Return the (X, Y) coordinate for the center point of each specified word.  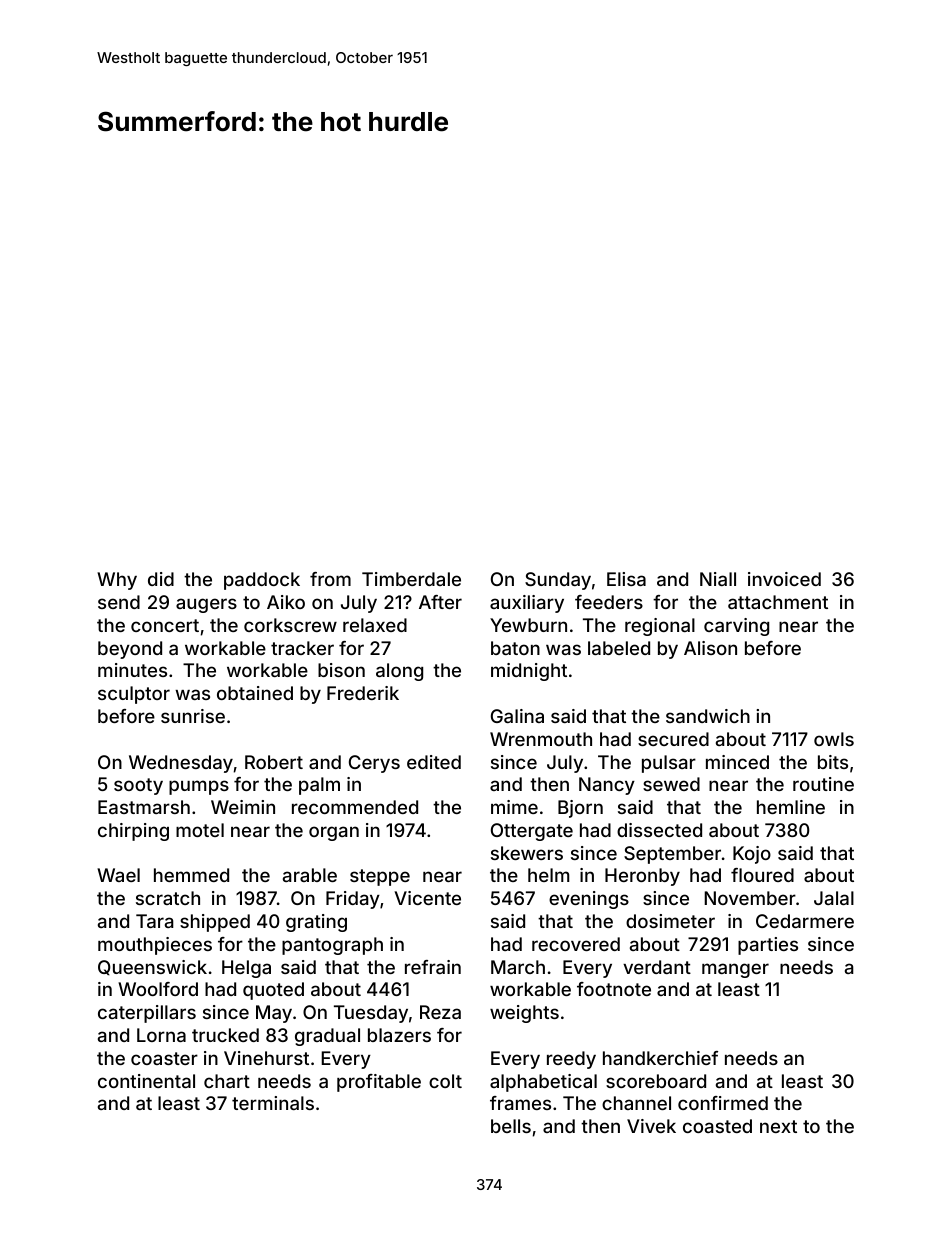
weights (524, 1014)
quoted (273, 991)
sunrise (193, 716)
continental (146, 1081)
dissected (659, 830)
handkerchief (660, 1058)
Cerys (374, 764)
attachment (778, 602)
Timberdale (411, 579)
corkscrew (290, 625)
